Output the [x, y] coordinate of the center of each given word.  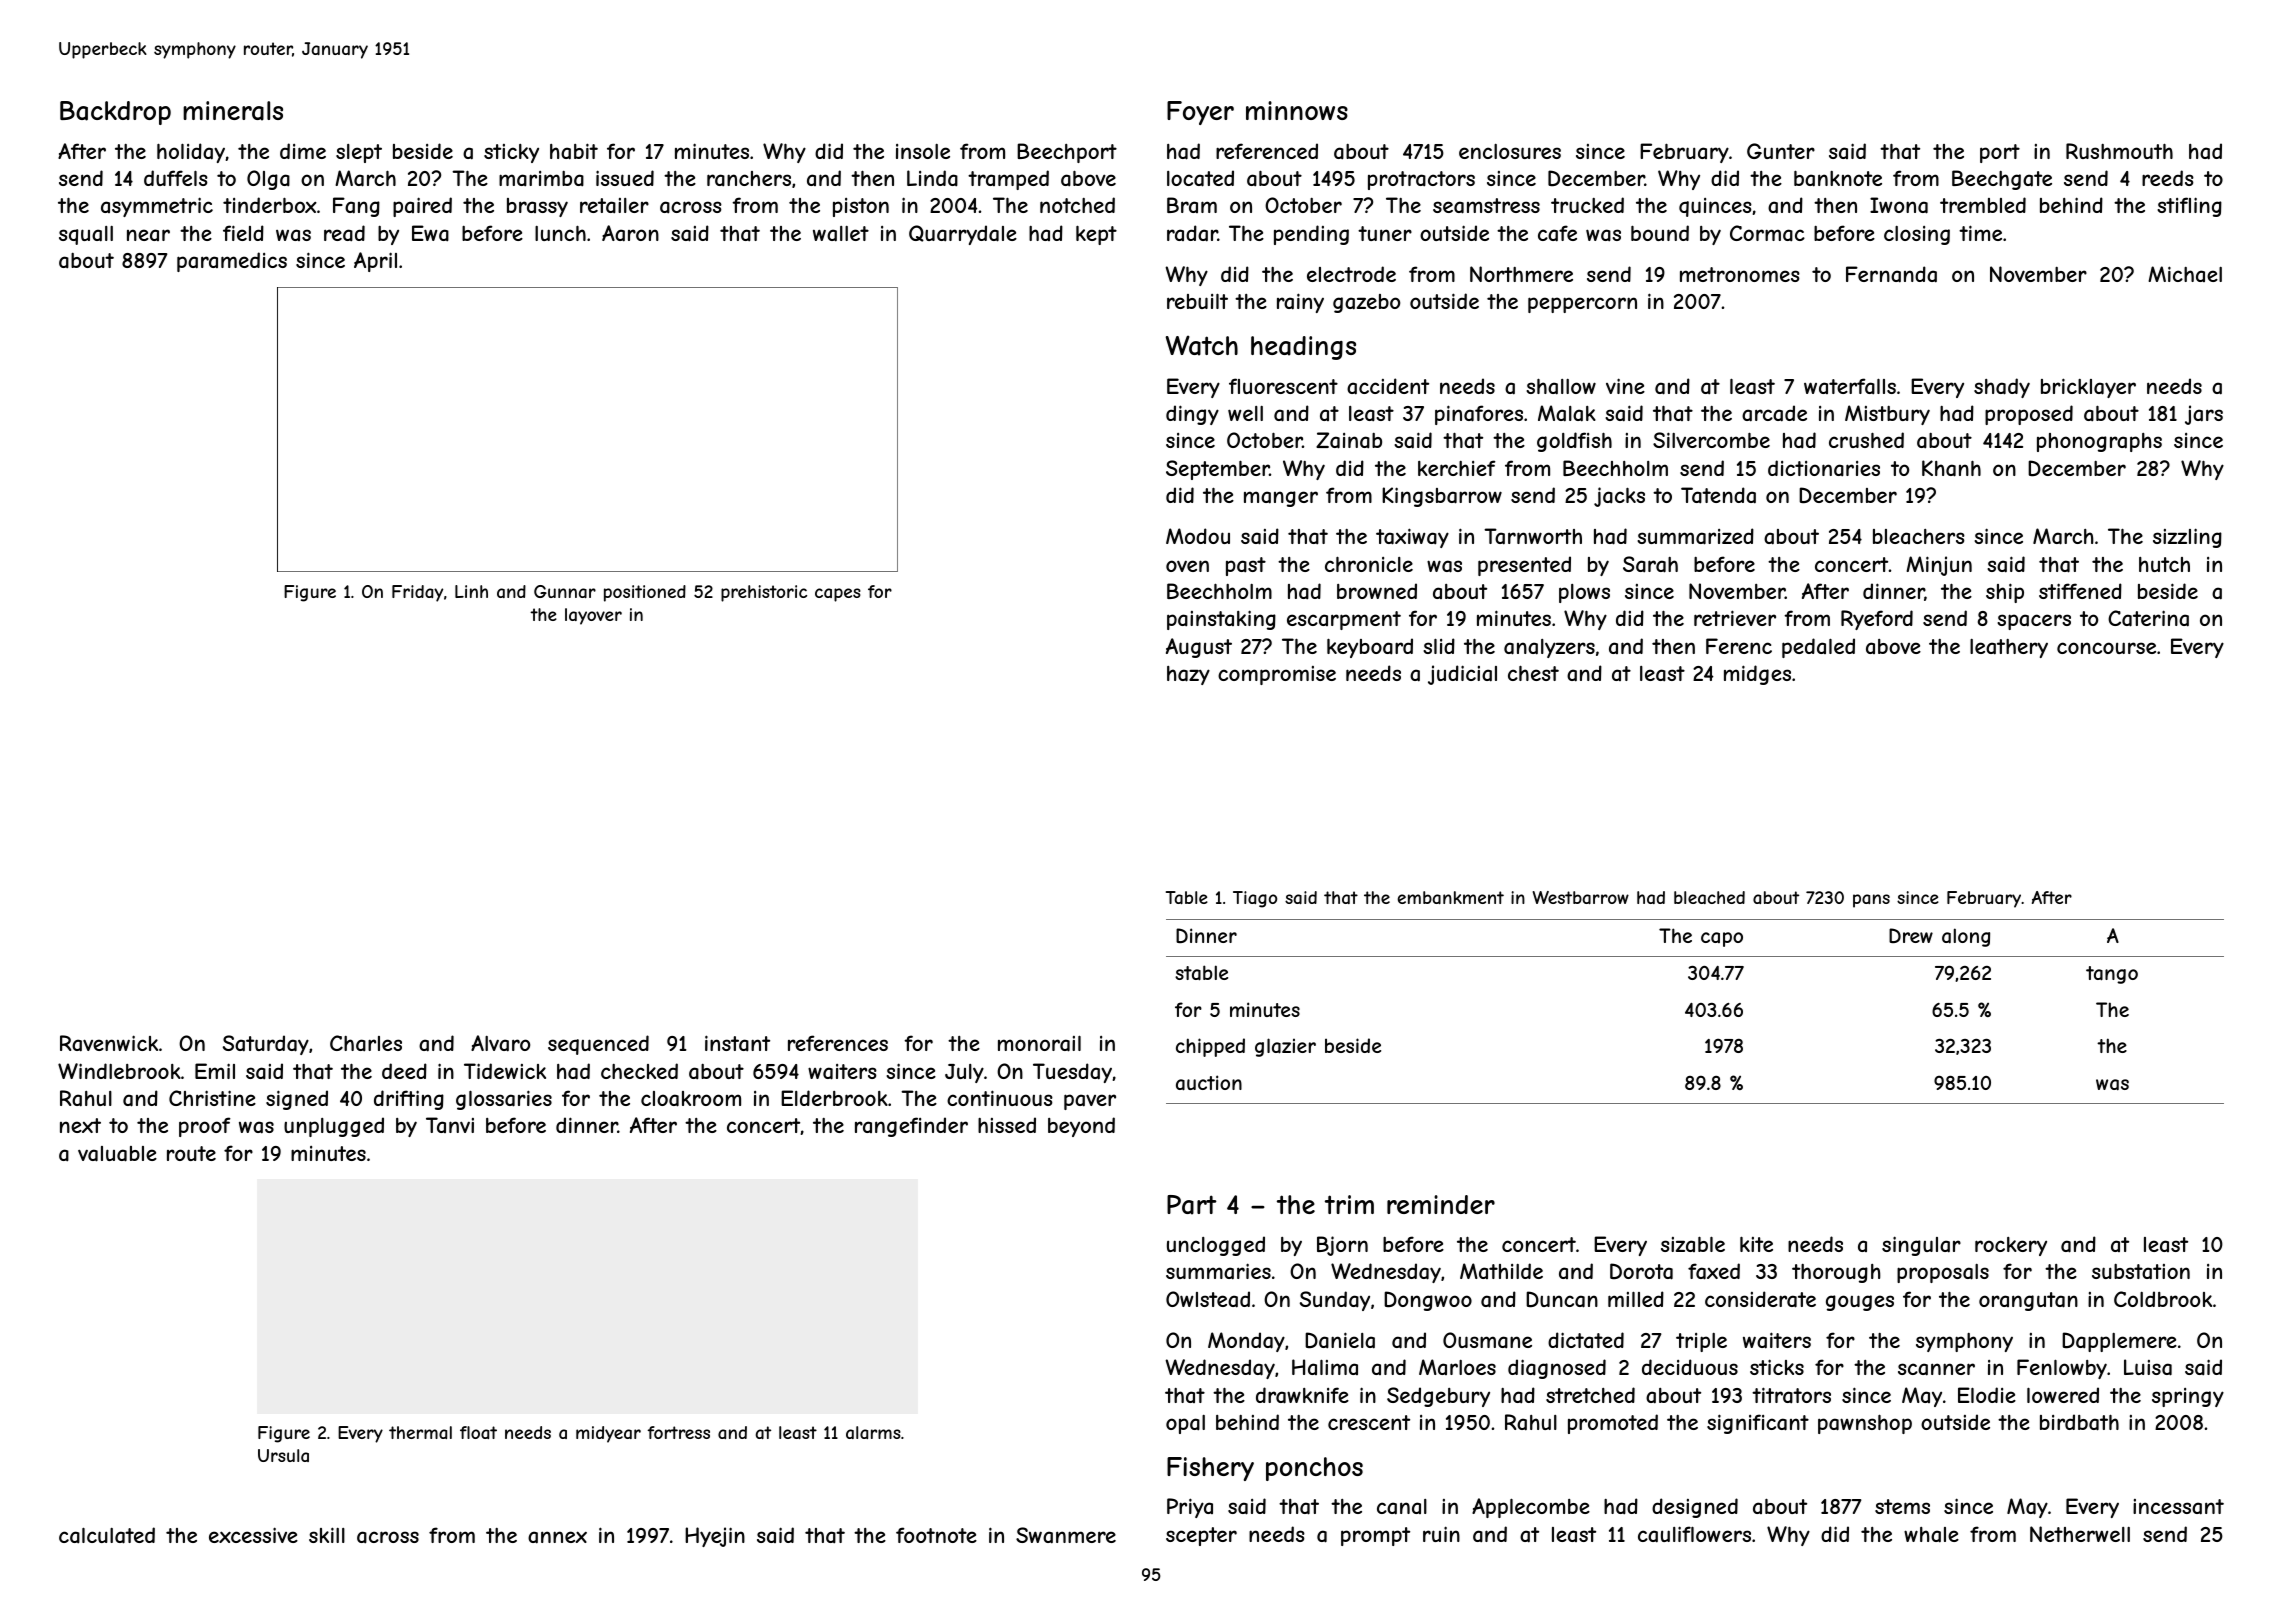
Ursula [283, 1455]
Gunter [1781, 151]
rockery [2011, 1246]
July [964, 1073]
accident [1388, 386]
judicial [1462, 675]
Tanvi [450, 1125]
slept [359, 153]
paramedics [232, 262]
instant [737, 1043]
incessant [2178, 1507]
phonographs [2099, 442]
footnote [936, 1535]
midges [1757, 675]
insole [923, 151]
